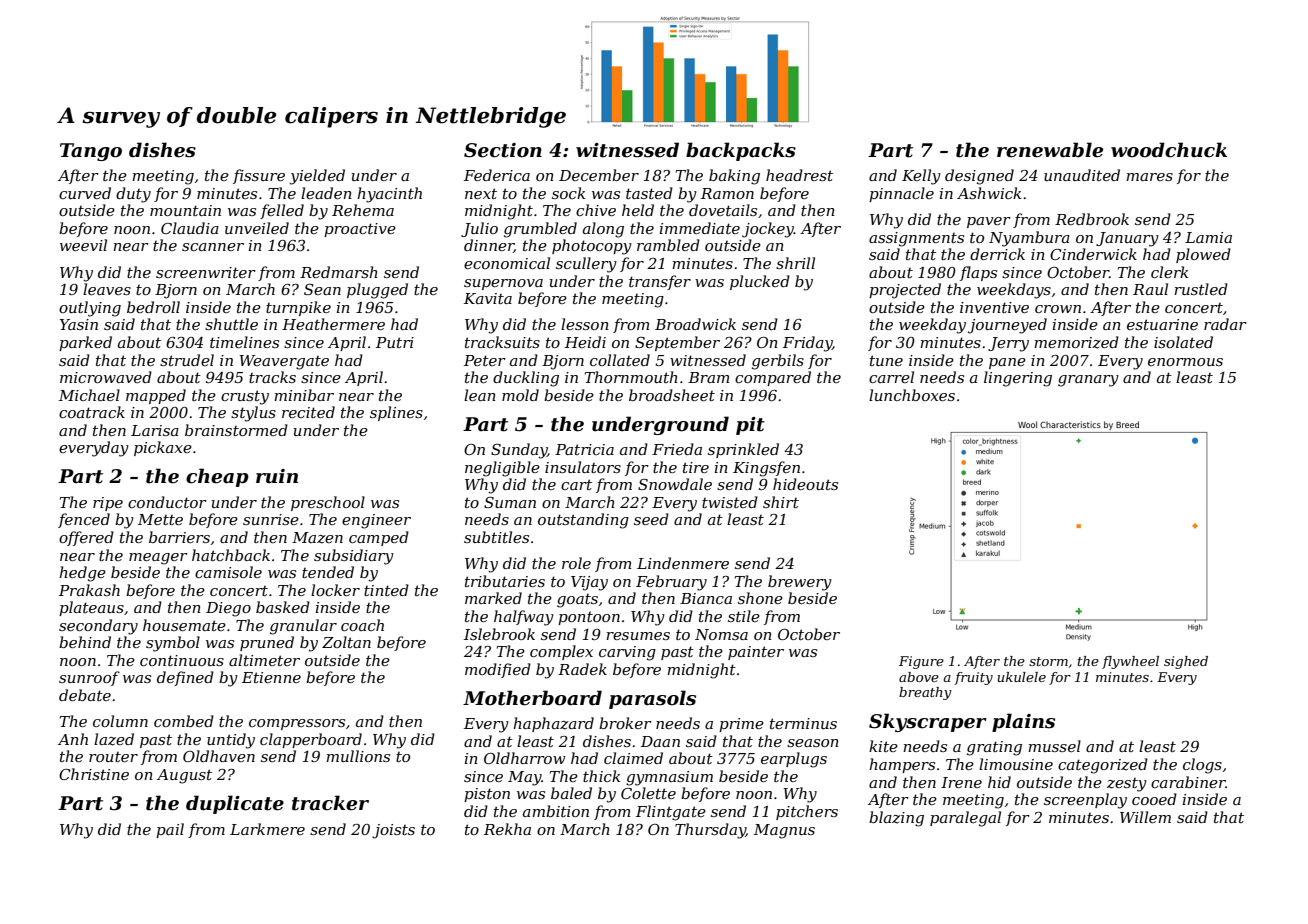 This screenshot has height=924, width=1308. What do you see at coordinates (485, 360) in the screenshot?
I see `Peter` at bounding box center [485, 360].
